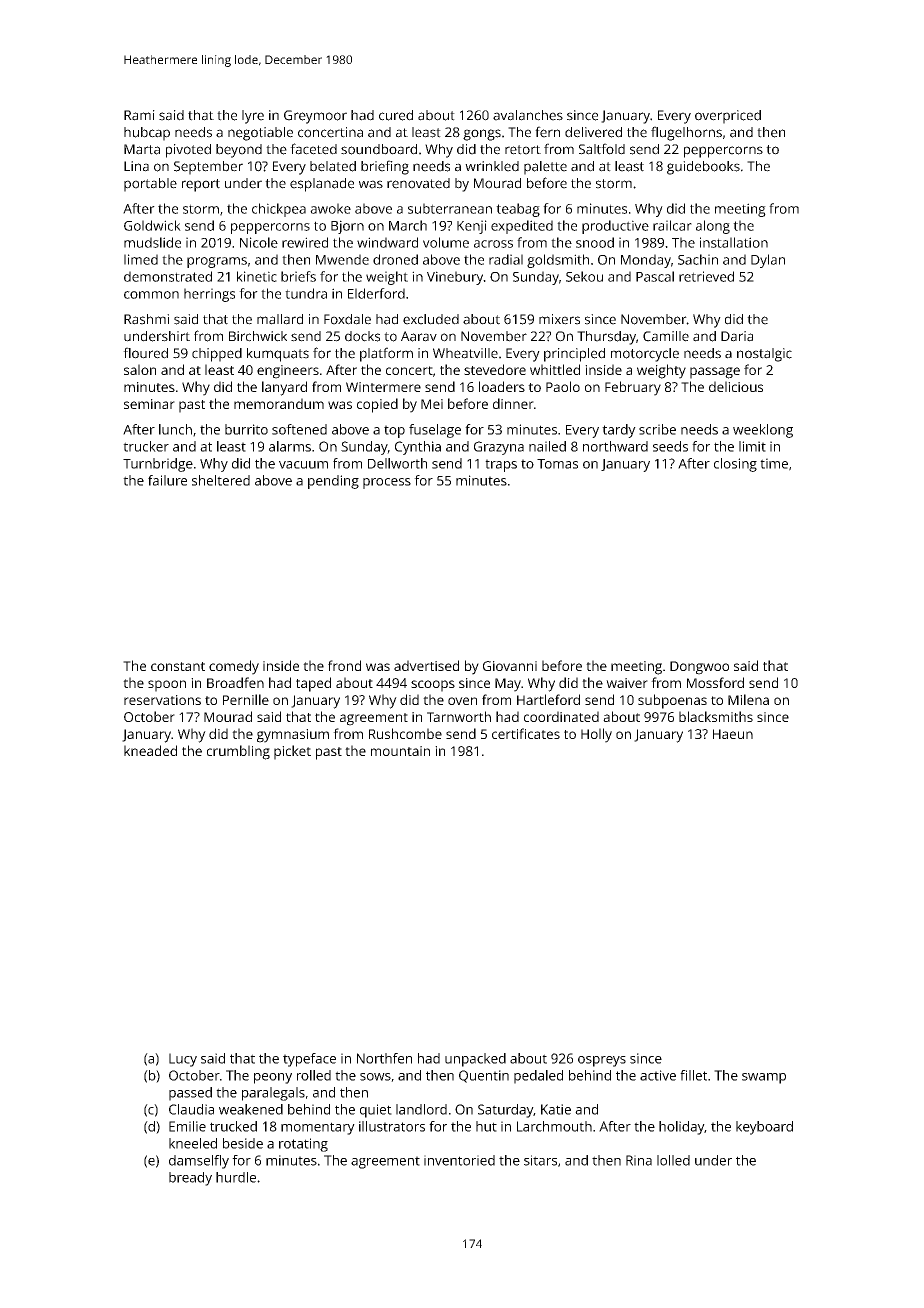  Describe the element at coordinates (150, 750) in the image. I see `kneaded` at that location.
